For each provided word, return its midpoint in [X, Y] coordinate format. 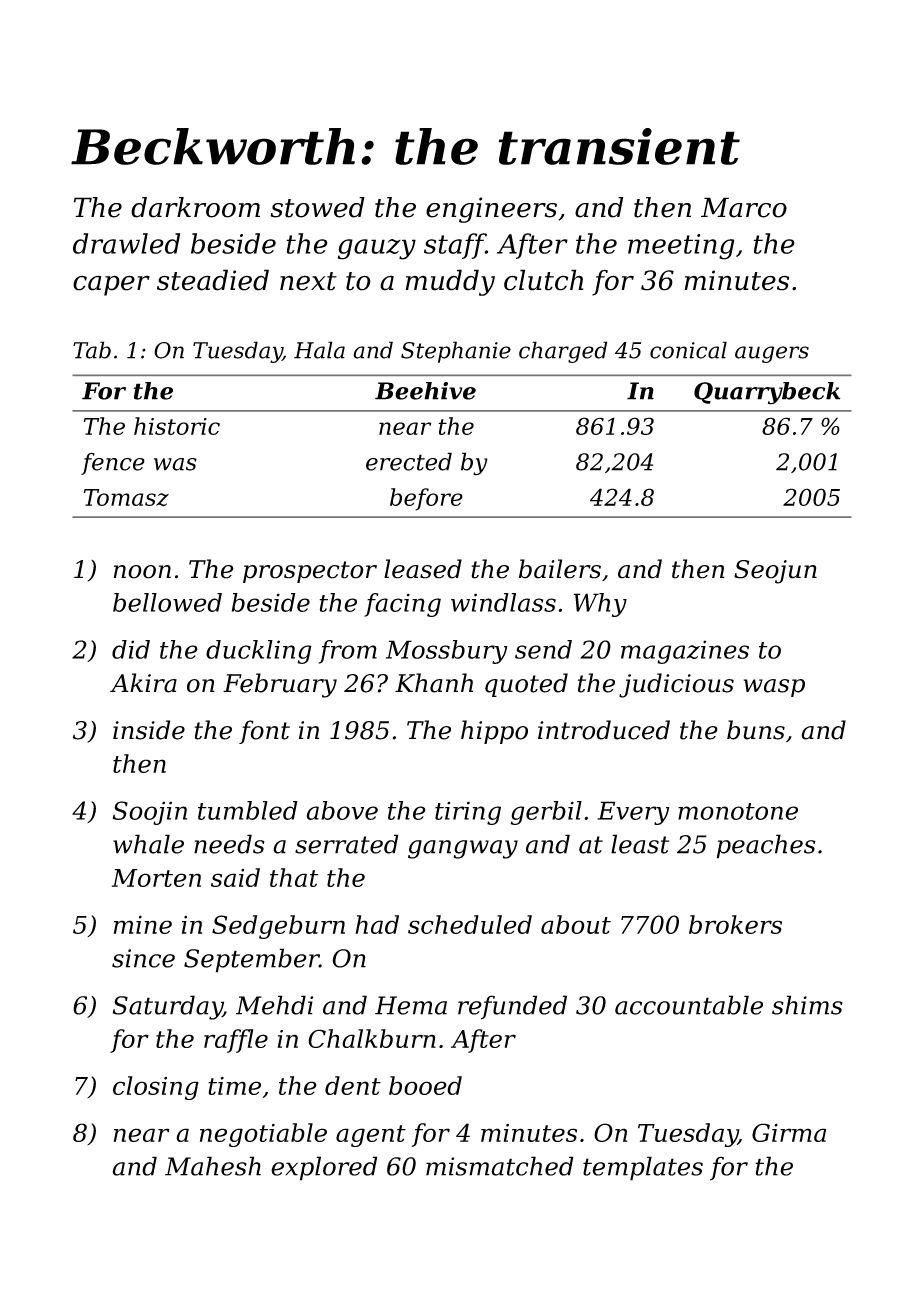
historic [177, 426]
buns [756, 730]
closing [156, 1088]
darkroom [195, 207]
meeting [681, 247]
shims [807, 1005]
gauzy [377, 249]
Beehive [425, 391]
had [377, 924]
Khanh [434, 683]
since [143, 958]
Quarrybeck [767, 393]
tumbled [248, 810]
